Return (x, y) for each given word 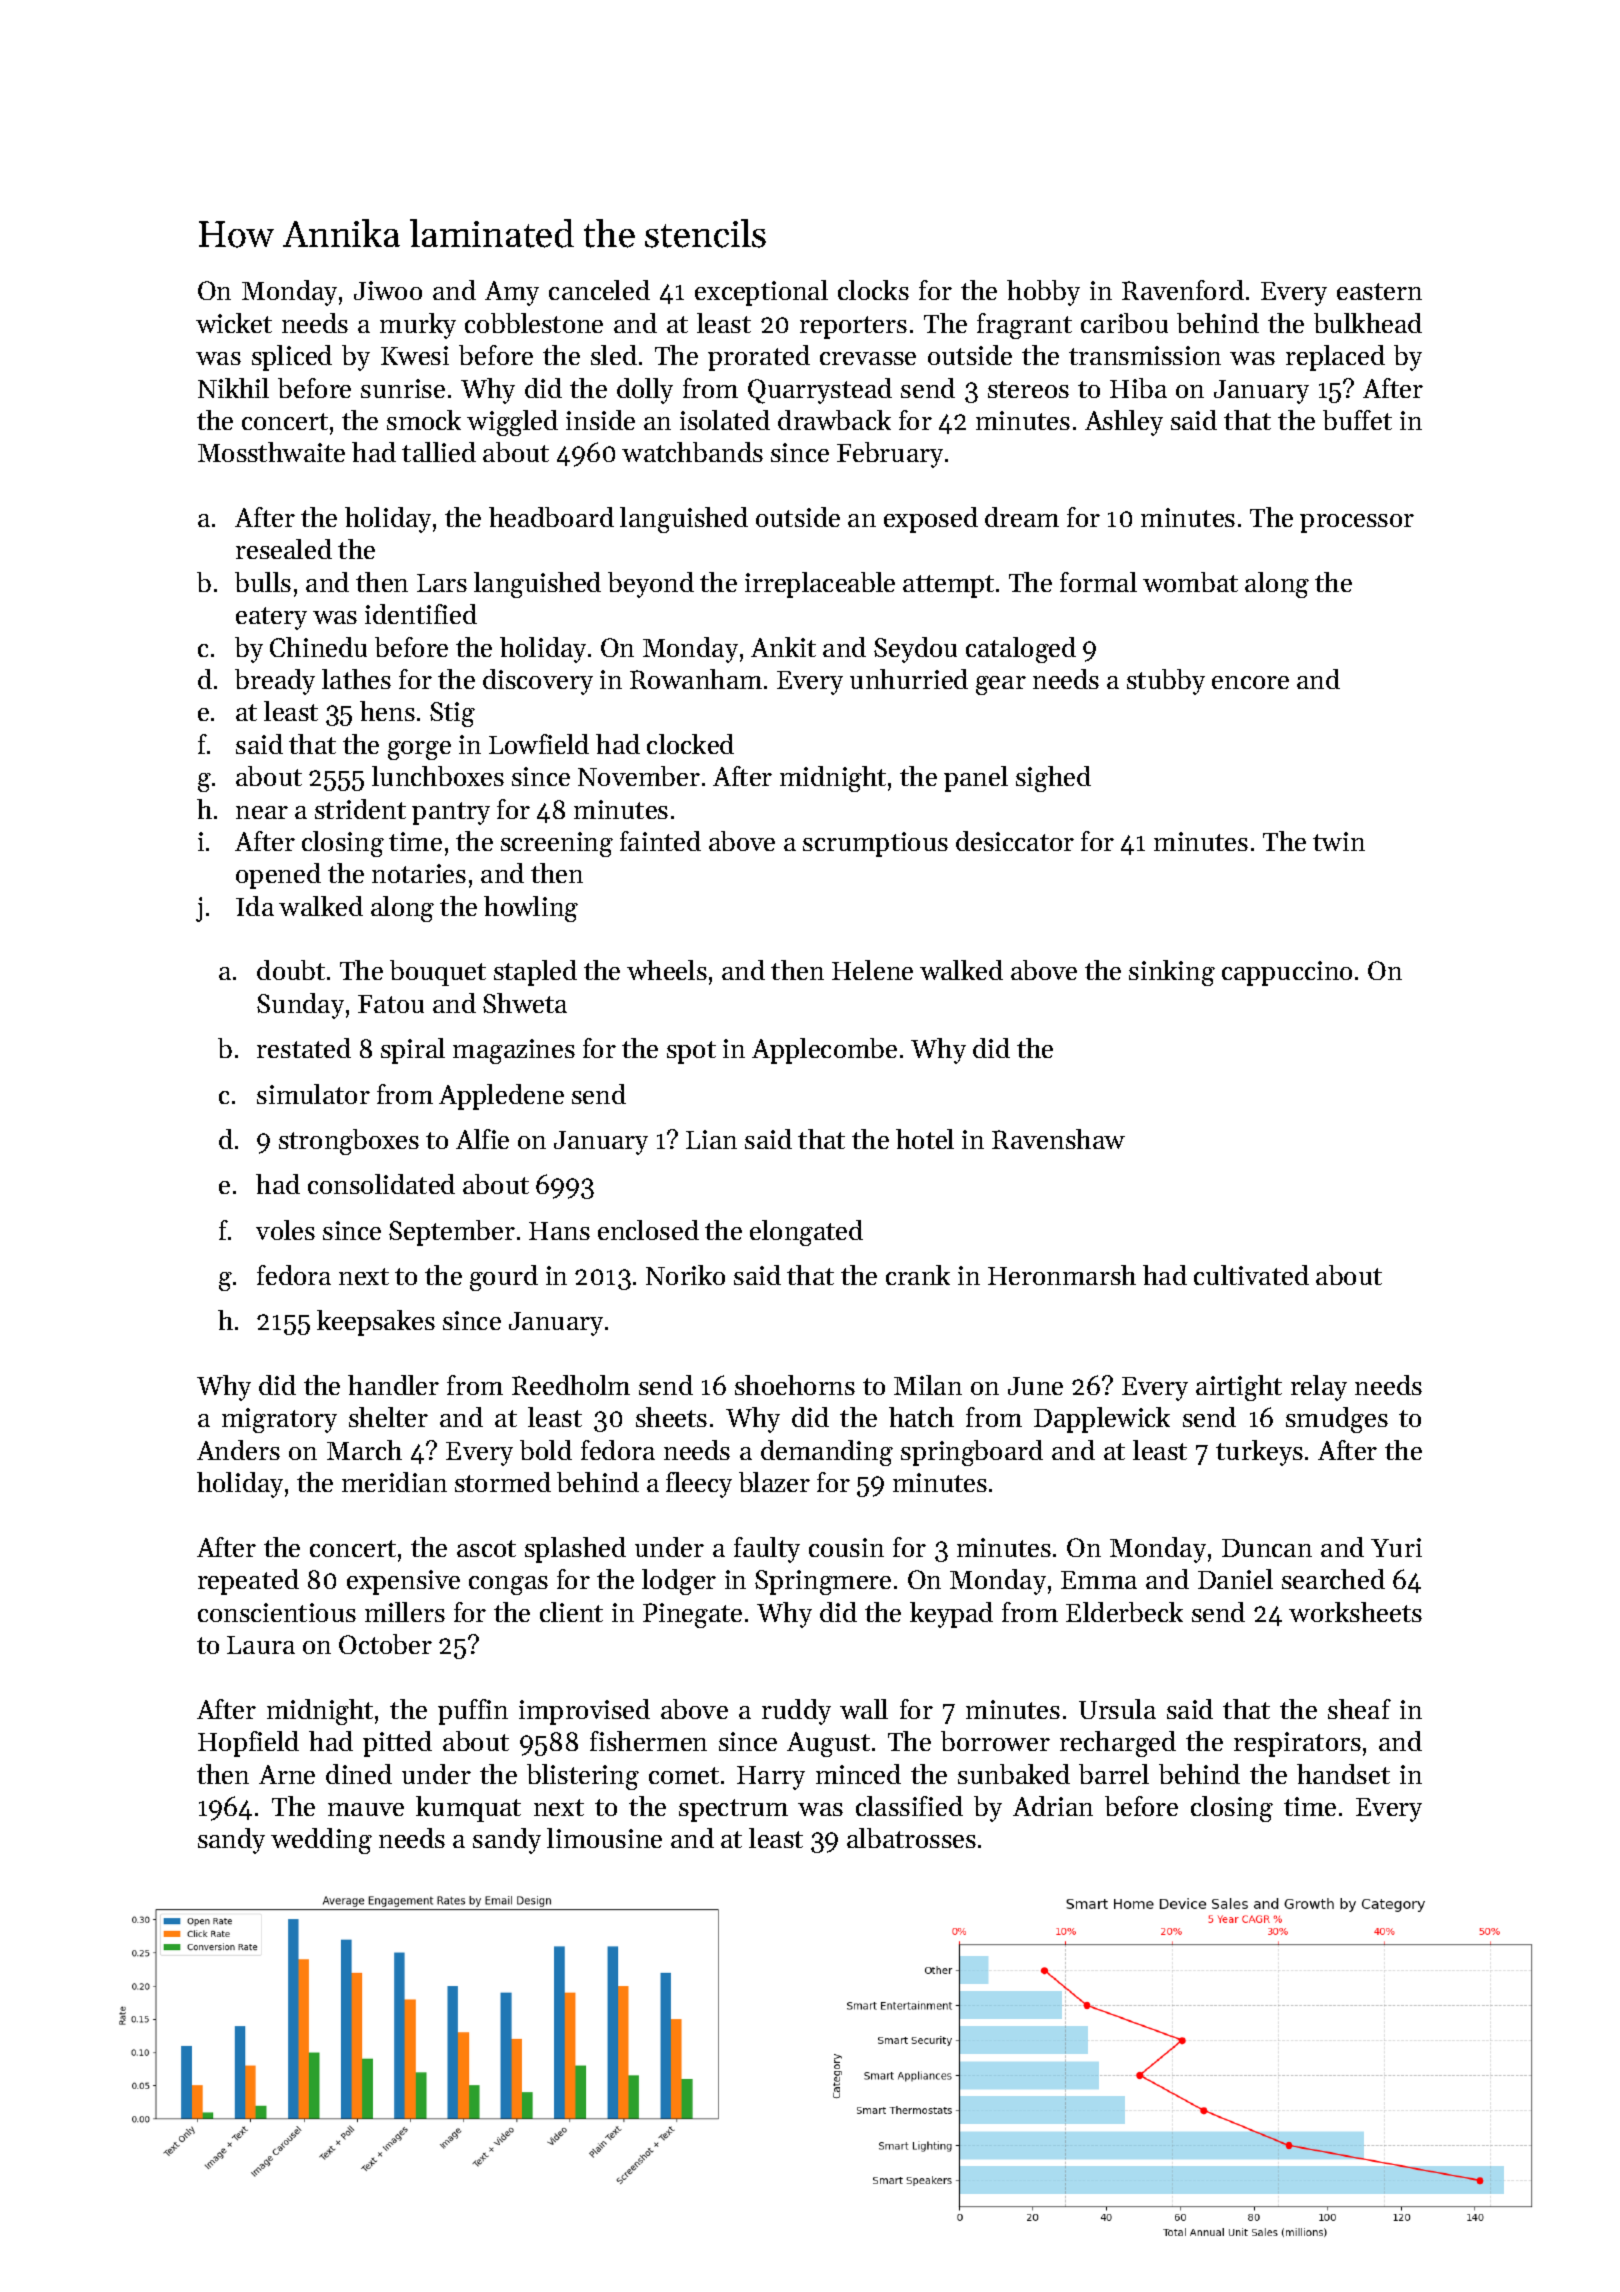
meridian (394, 1482)
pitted (397, 1744)
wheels (667, 970)
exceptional (761, 293)
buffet (1357, 420)
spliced (292, 358)
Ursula (1117, 1709)
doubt (291, 970)
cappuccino (1287, 973)
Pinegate (692, 1615)
